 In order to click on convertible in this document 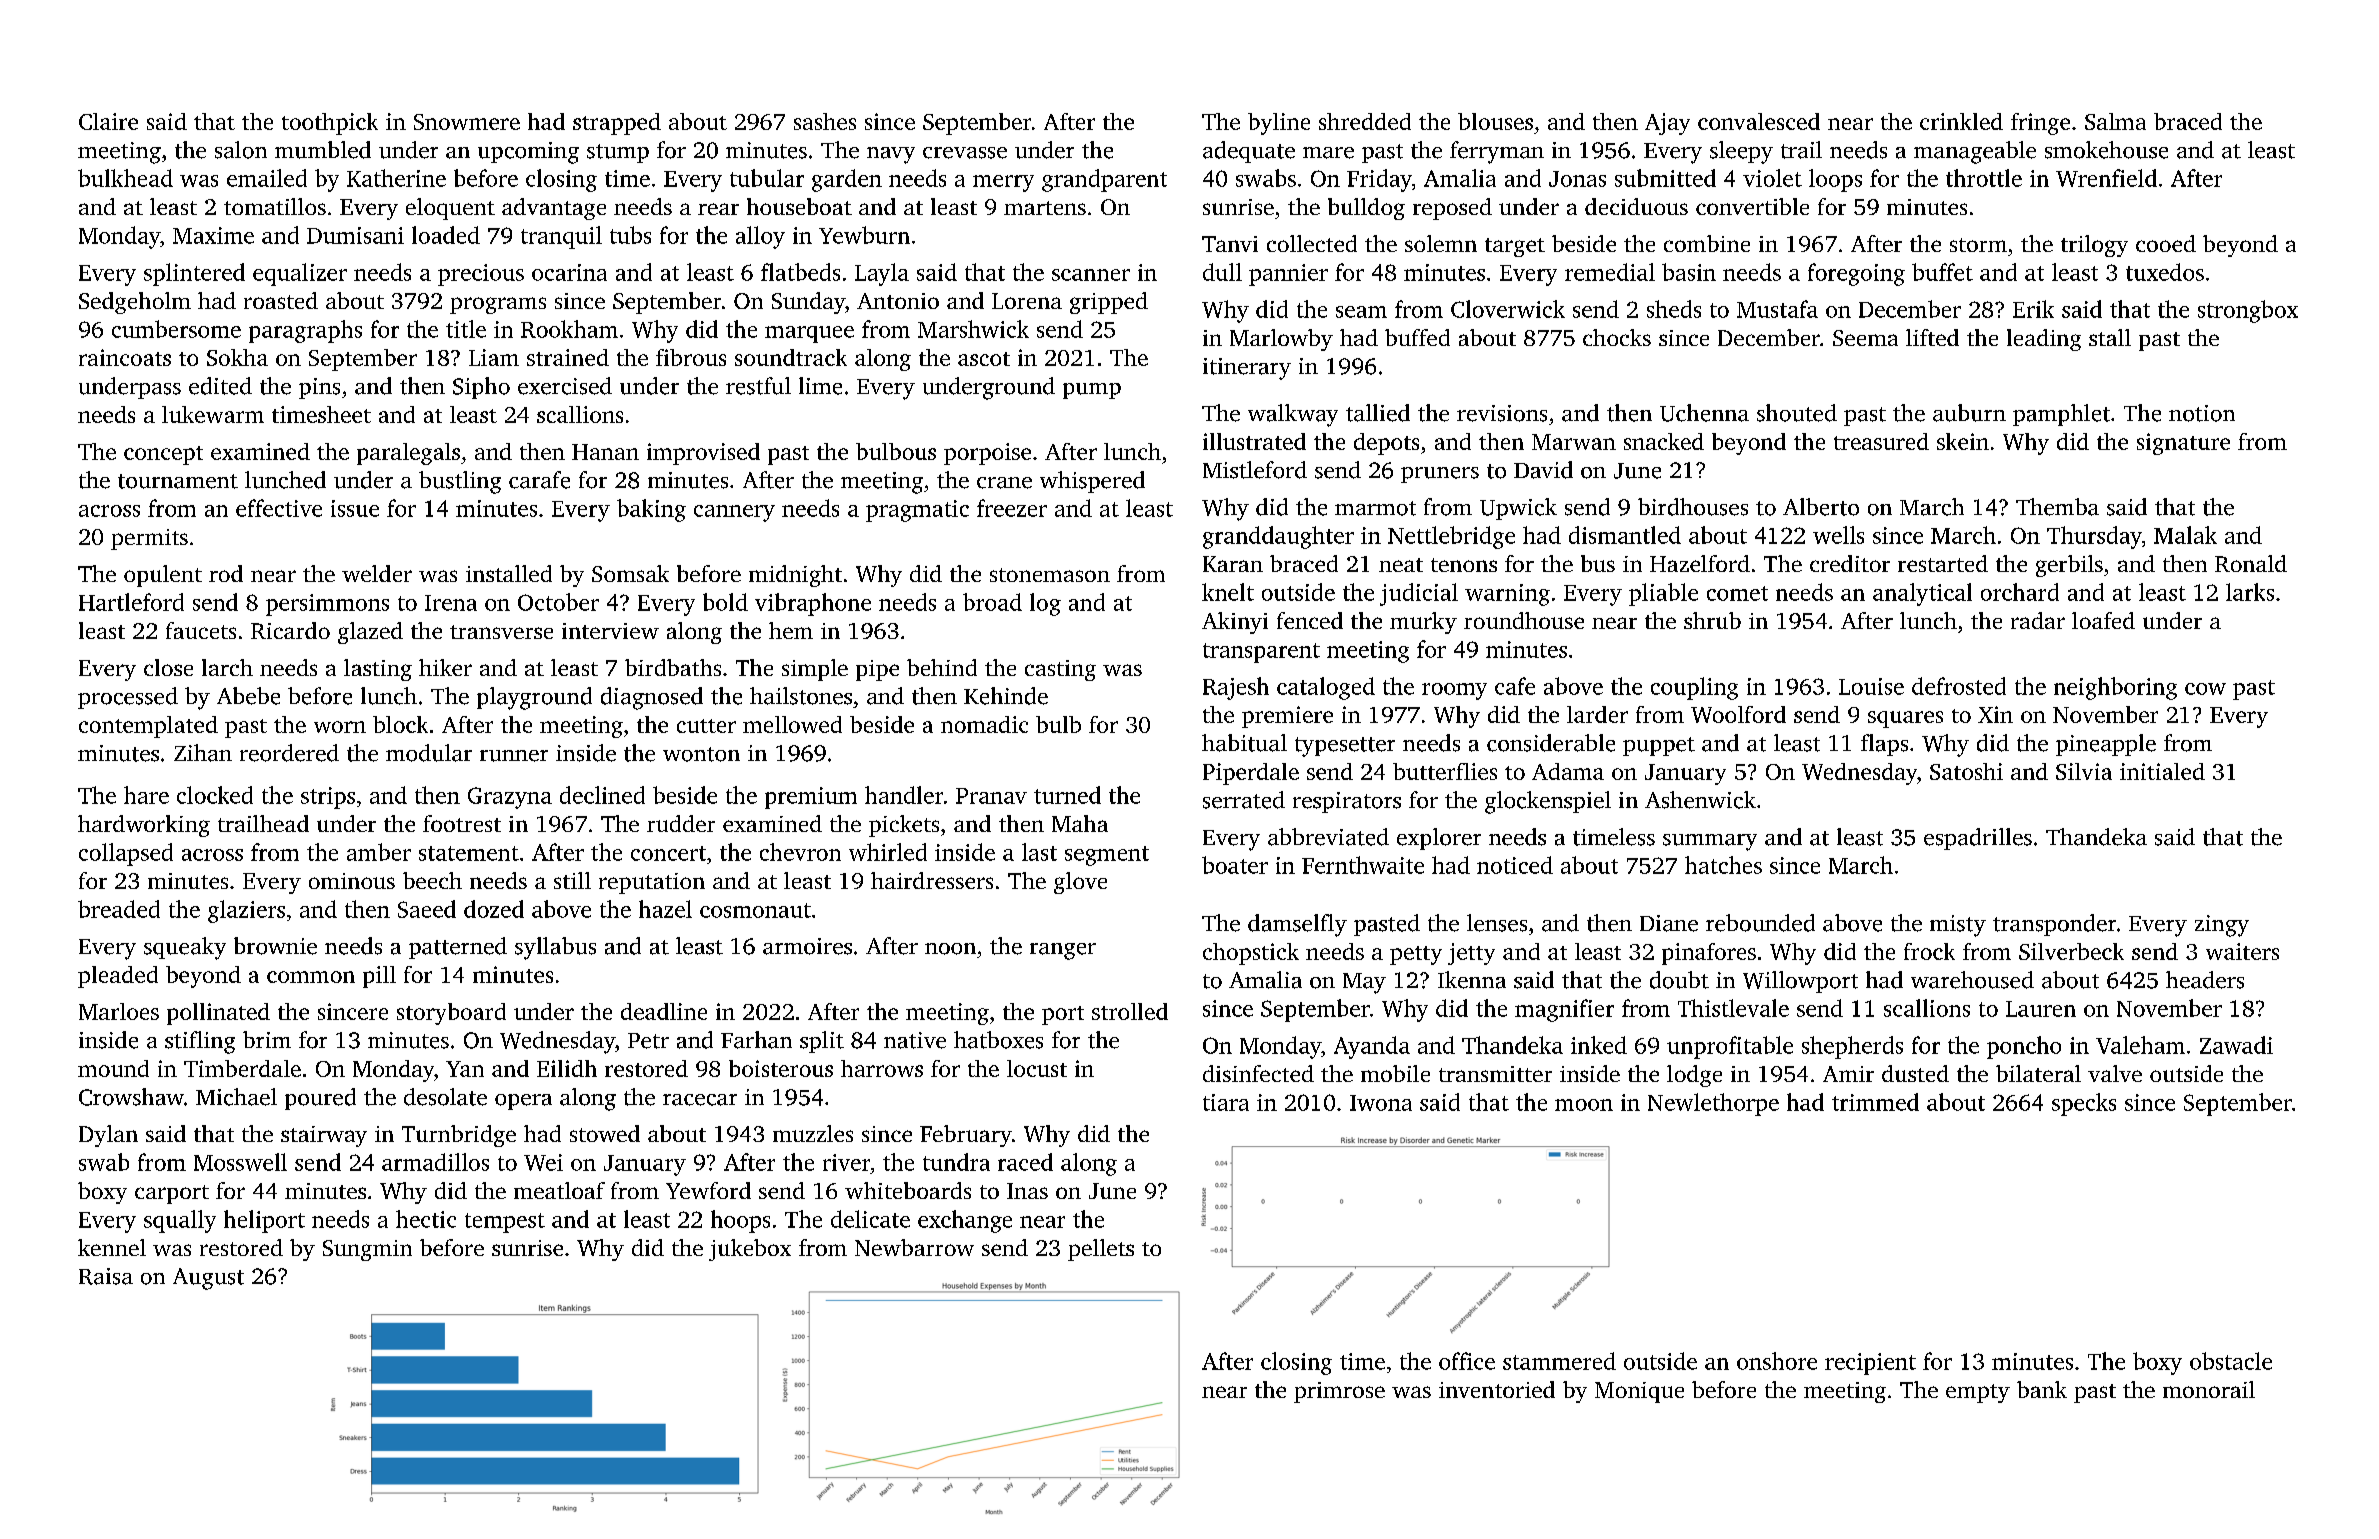, I will do `click(1752, 206)`.
